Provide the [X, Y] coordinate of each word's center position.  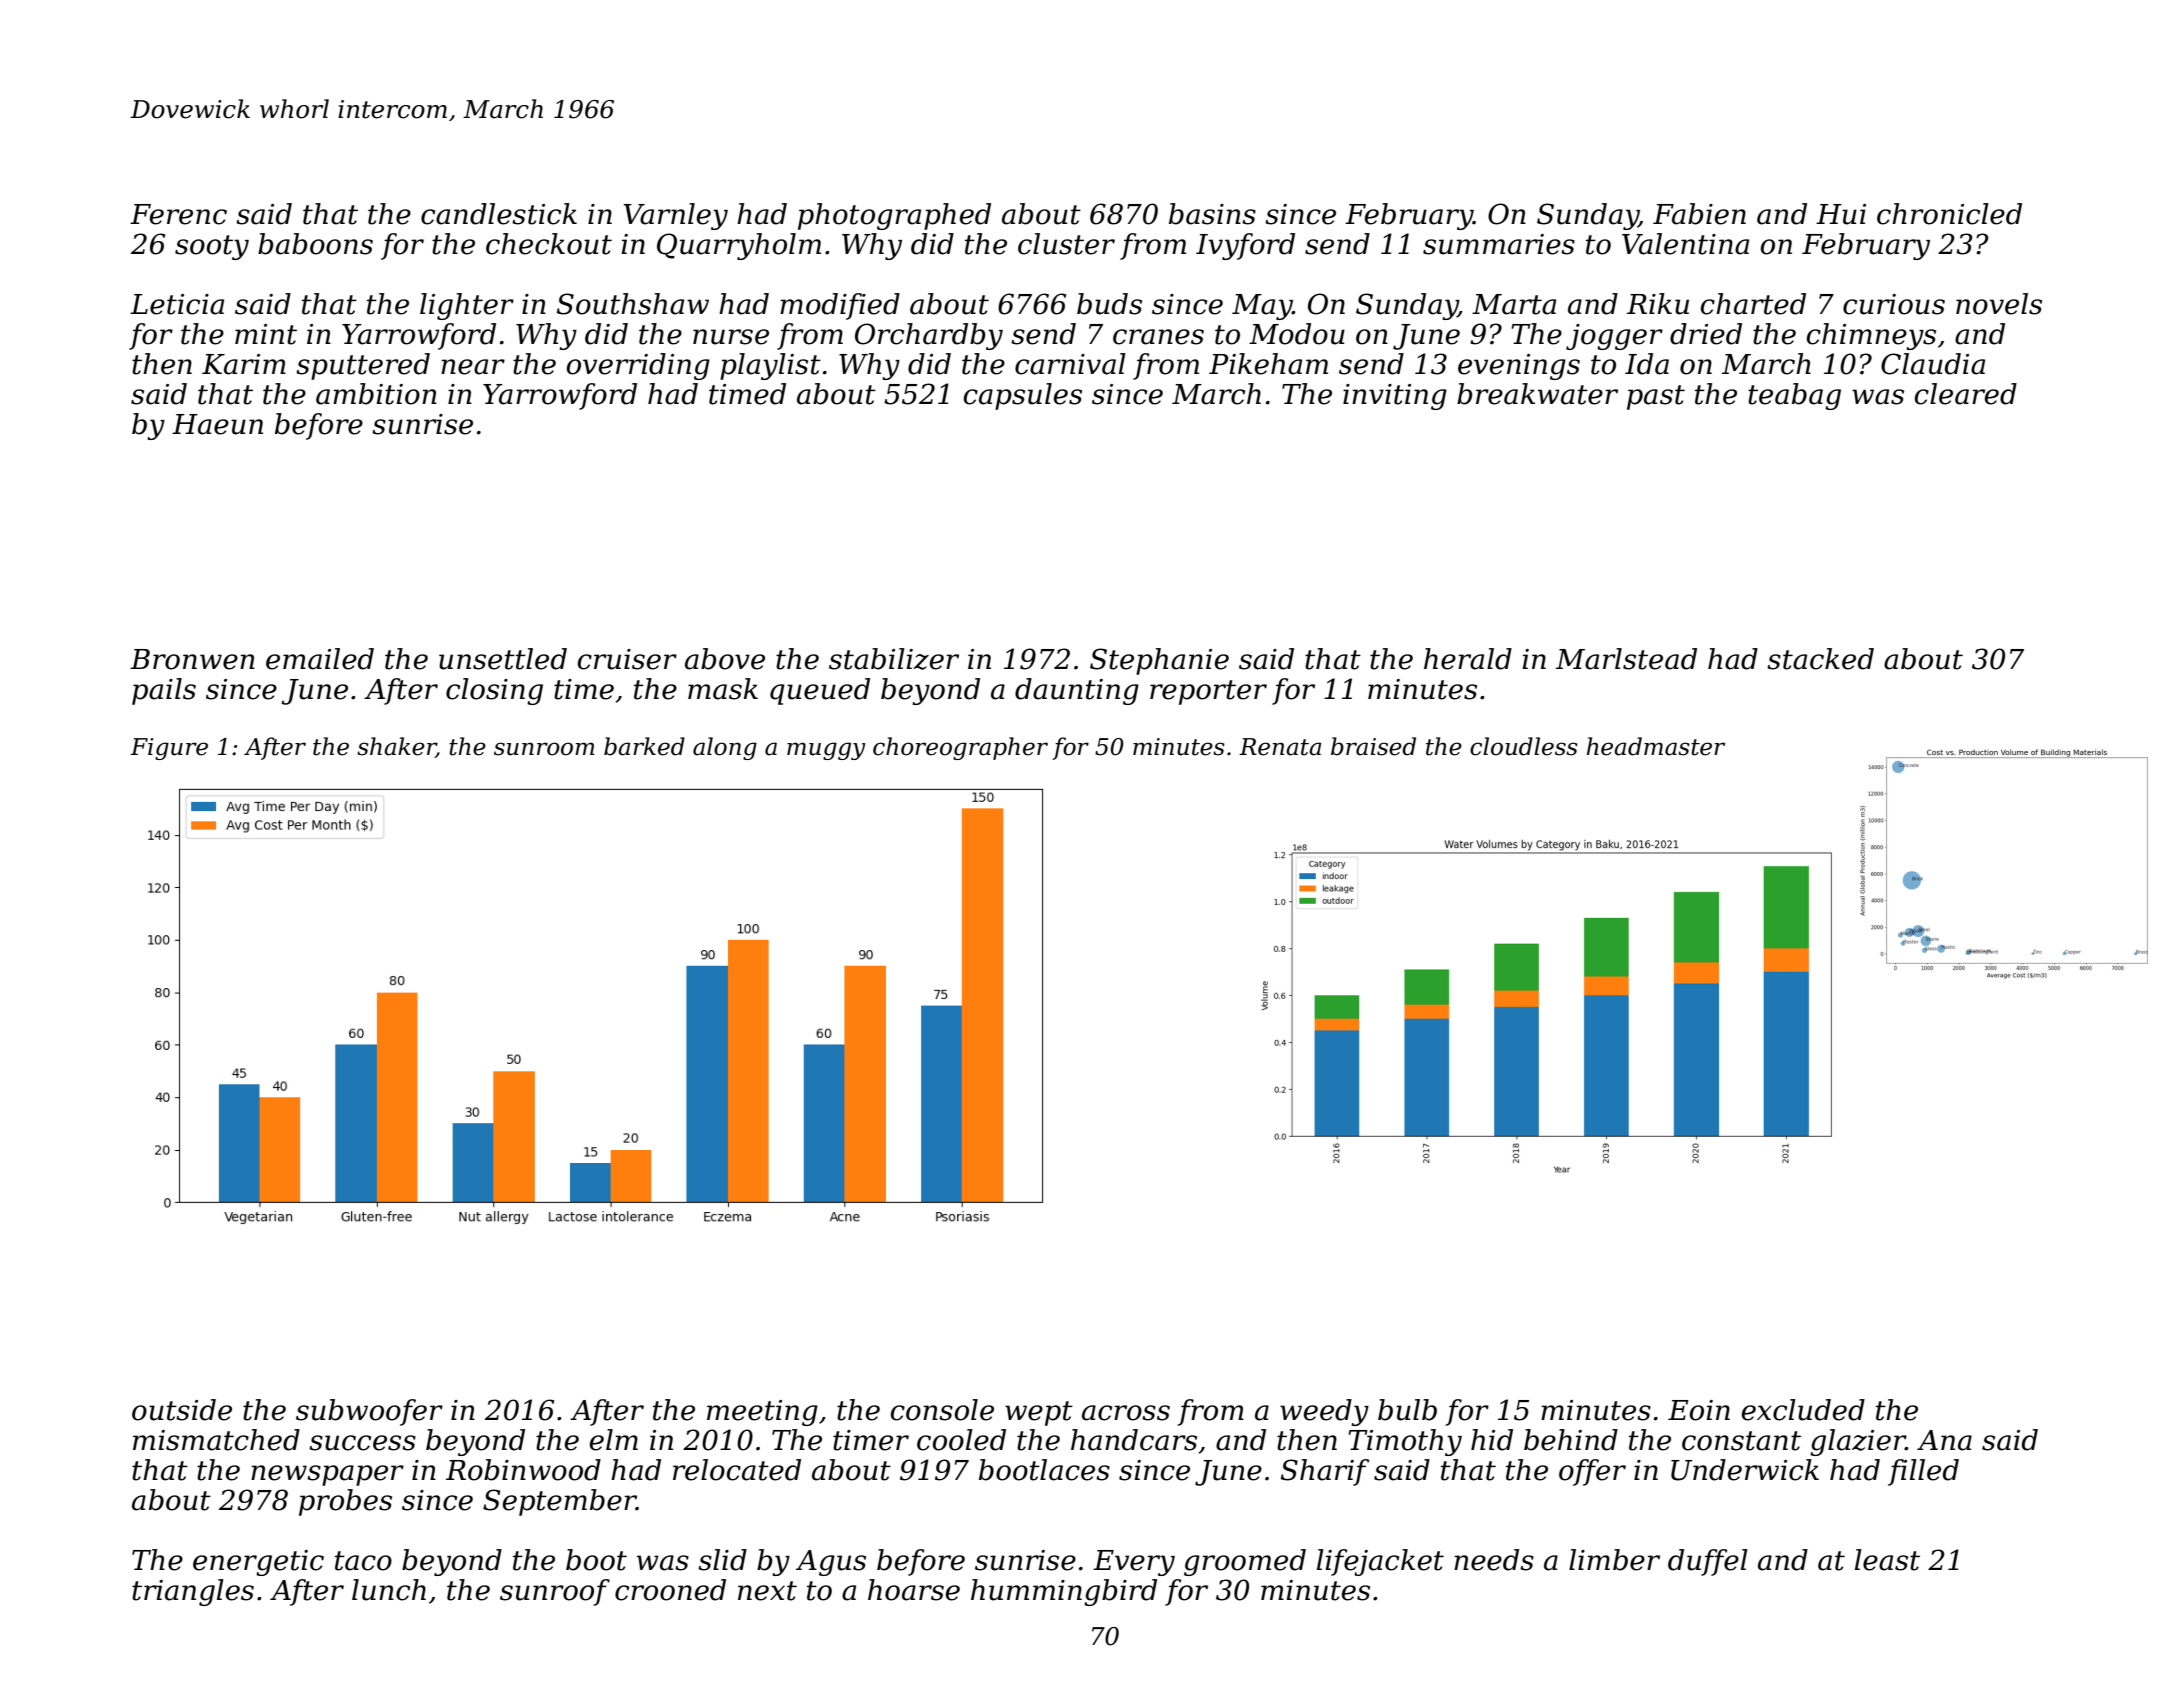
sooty [212, 247]
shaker [396, 747]
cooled [961, 1440]
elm [614, 1440]
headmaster [1656, 746]
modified [840, 306]
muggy [826, 751]
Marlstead [1626, 659]
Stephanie [1159, 661]
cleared [1966, 394]
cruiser [627, 659]
